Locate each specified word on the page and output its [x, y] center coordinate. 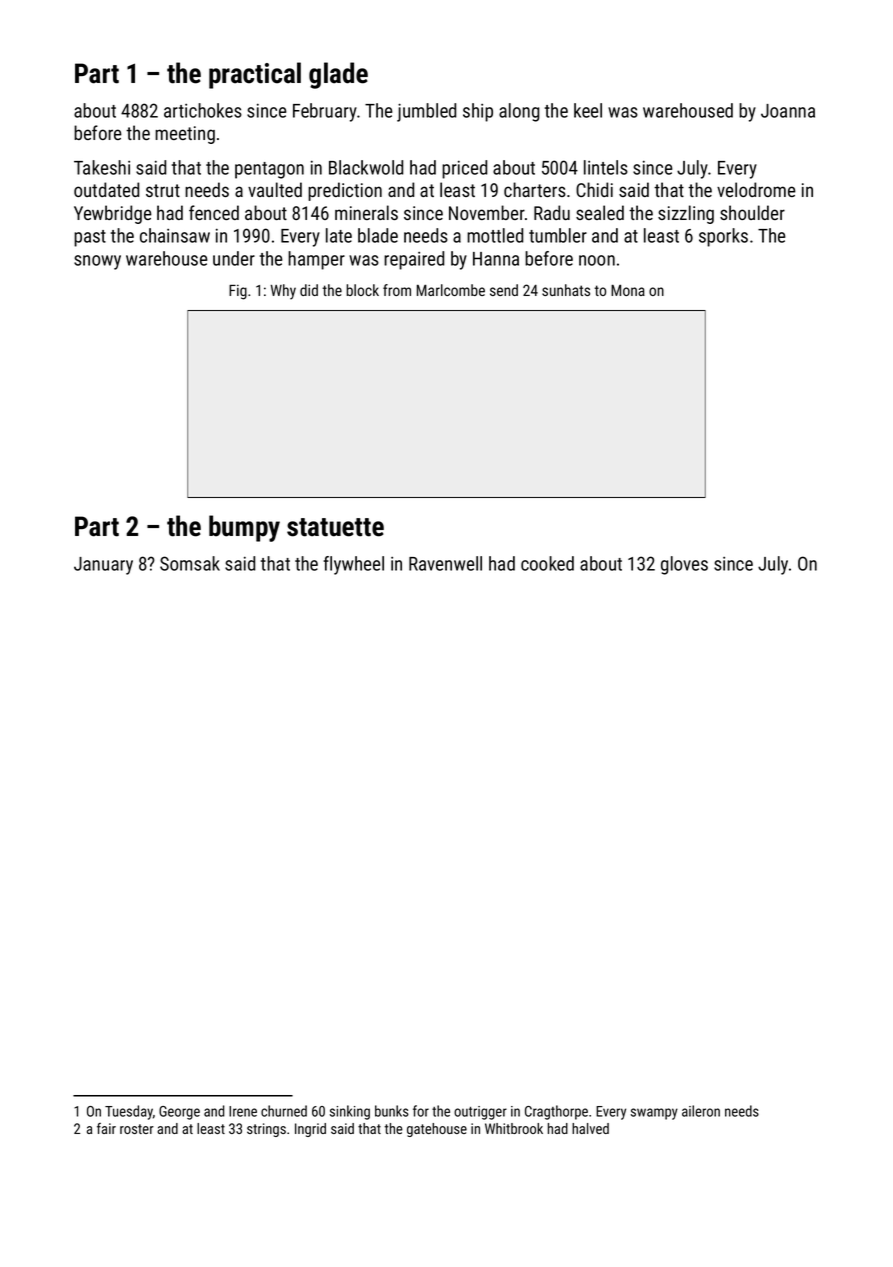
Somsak [190, 563]
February [325, 112]
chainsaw [175, 235]
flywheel [353, 565]
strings [266, 1130]
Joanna [788, 111]
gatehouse [437, 1130]
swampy [654, 1114]
